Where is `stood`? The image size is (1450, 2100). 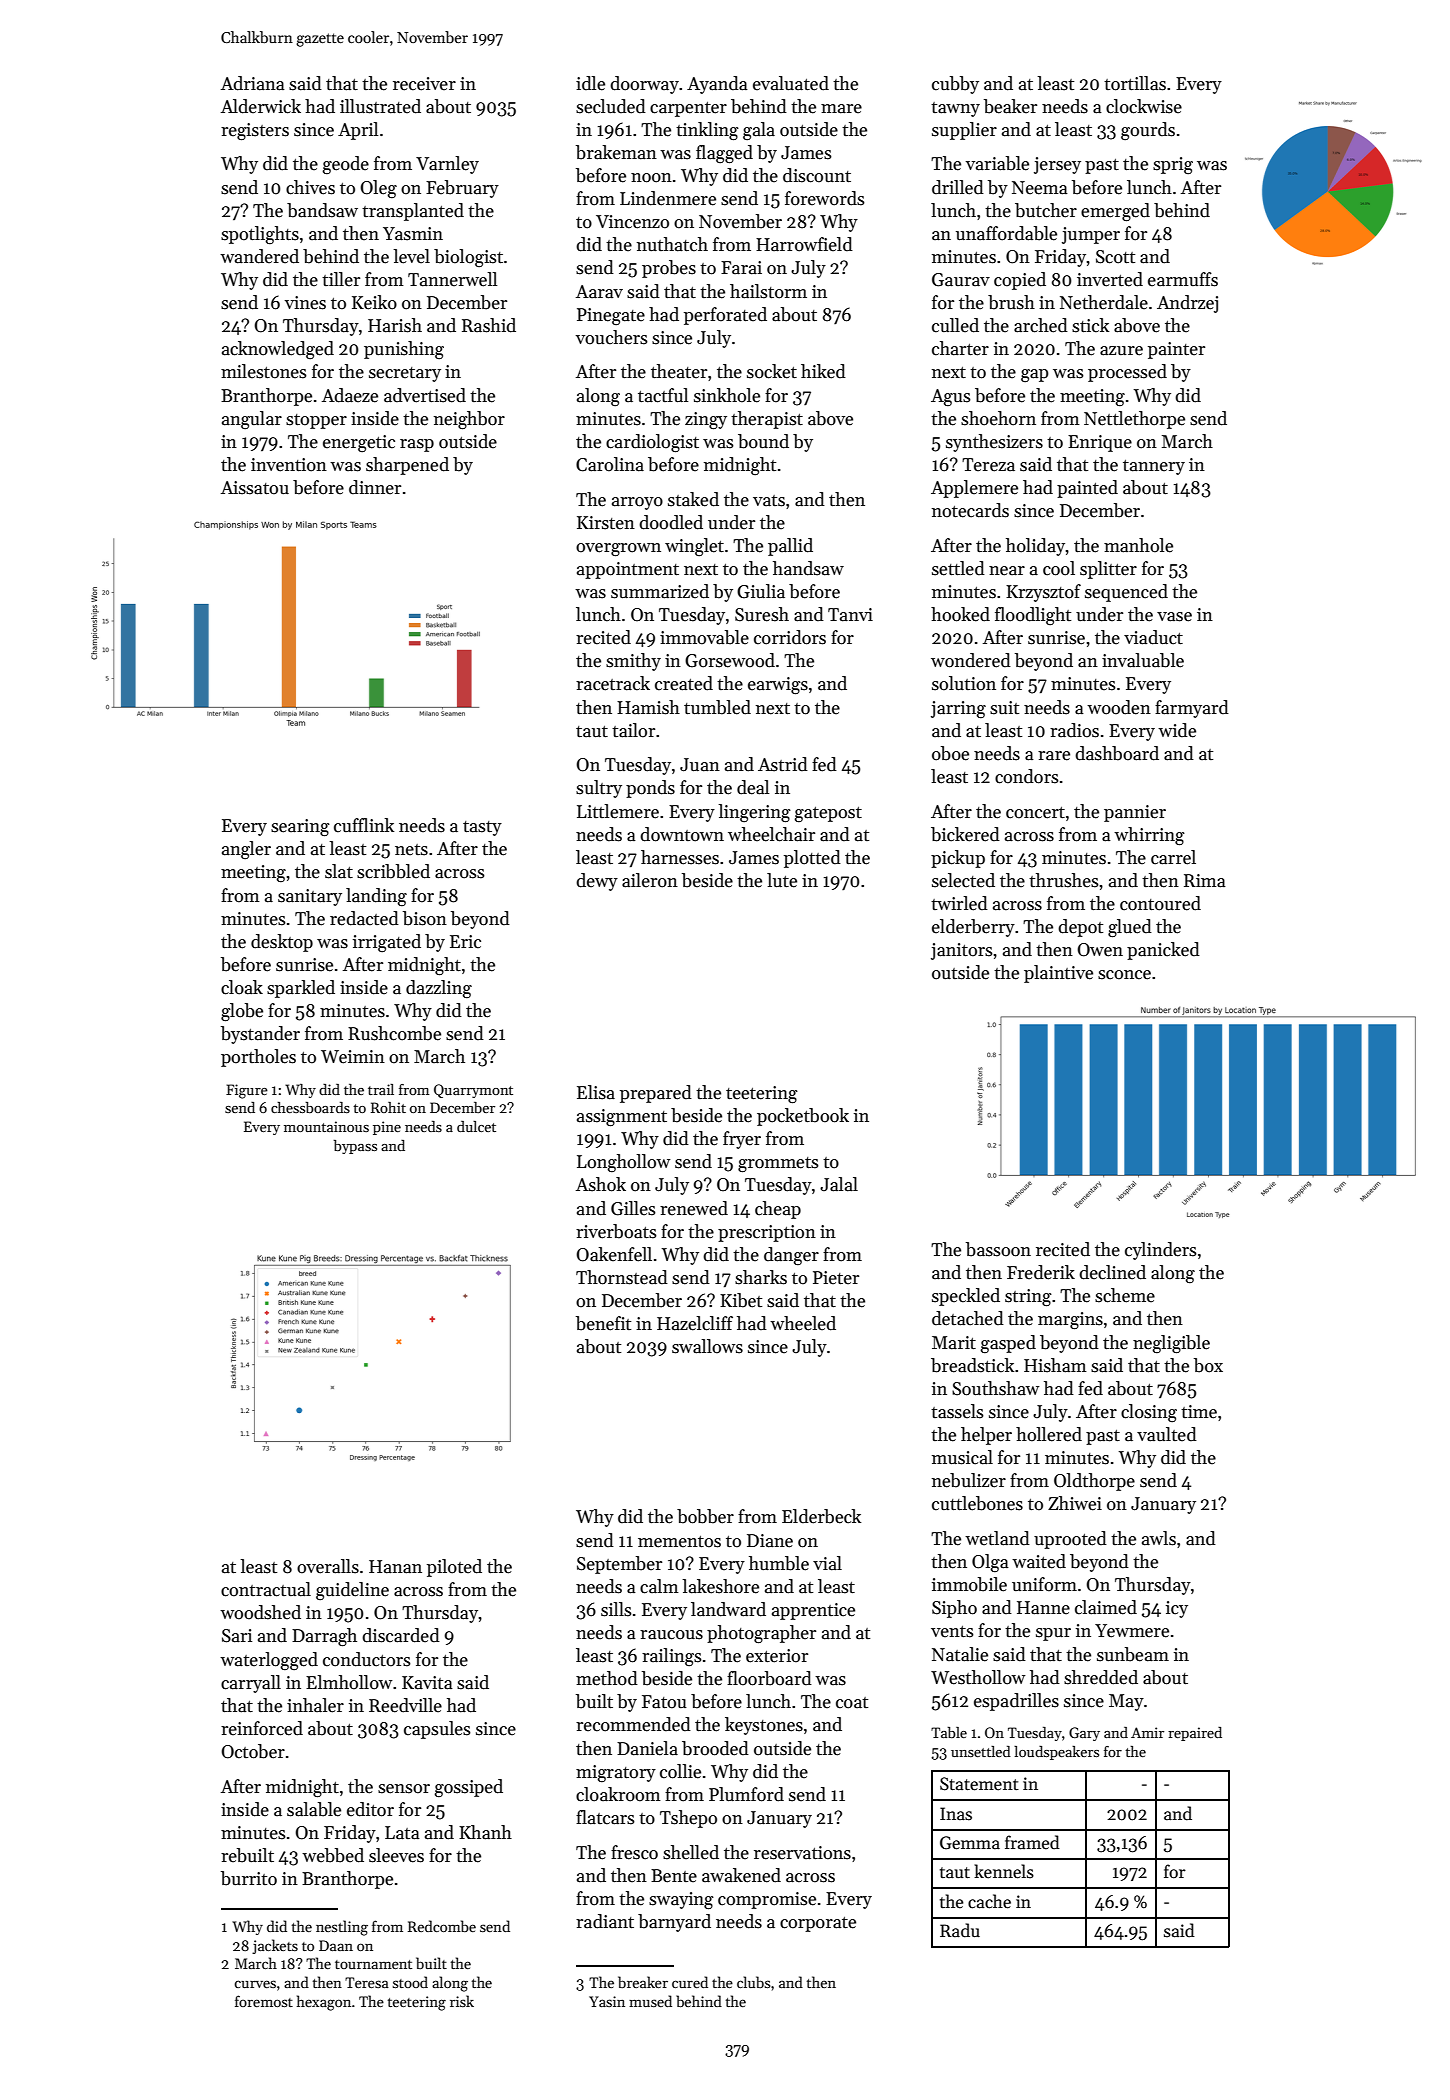
stood is located at coordinates (410, 1982).
